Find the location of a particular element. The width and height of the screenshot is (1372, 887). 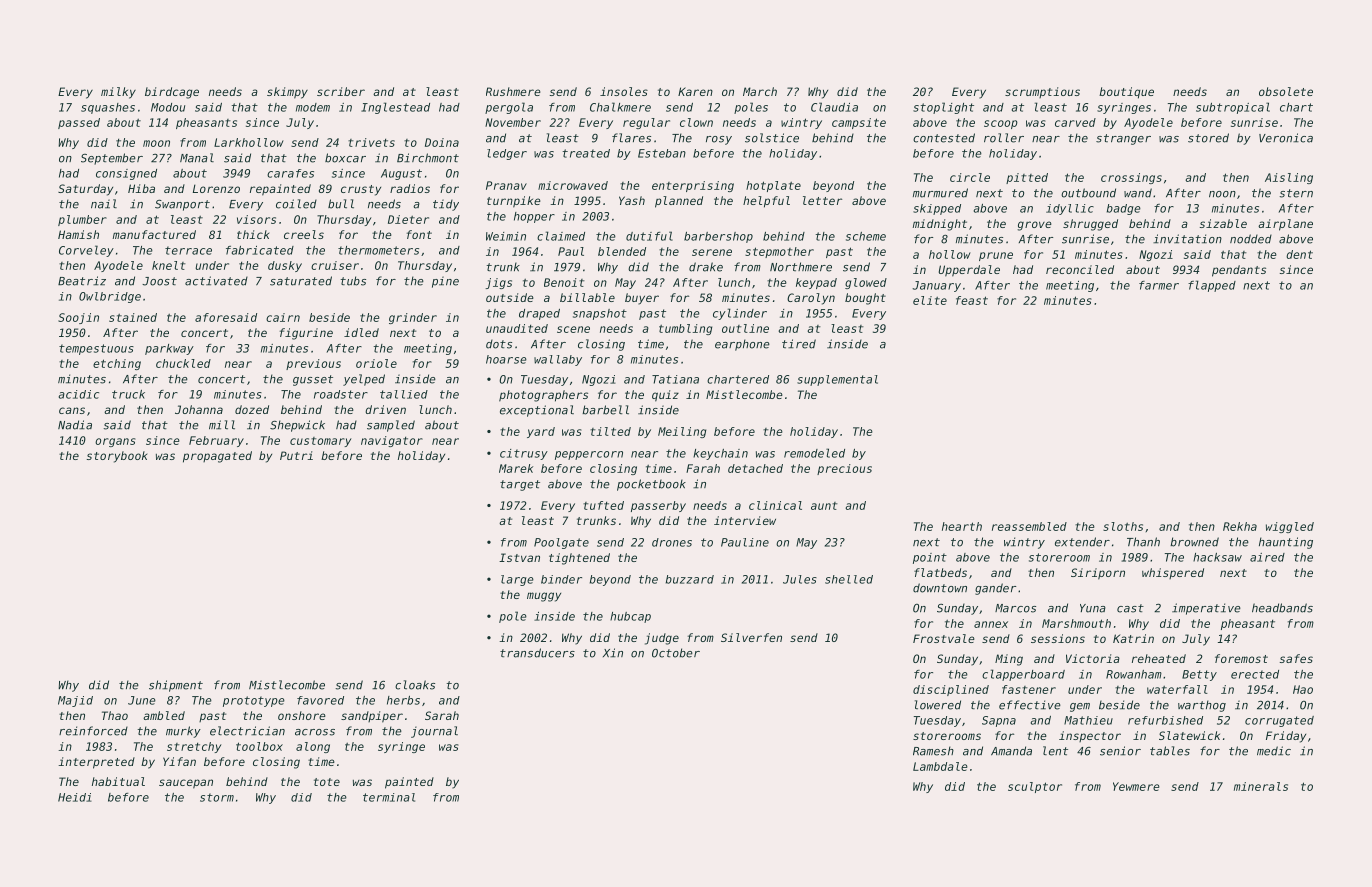

parkway is located at coordinates (169, 349).
